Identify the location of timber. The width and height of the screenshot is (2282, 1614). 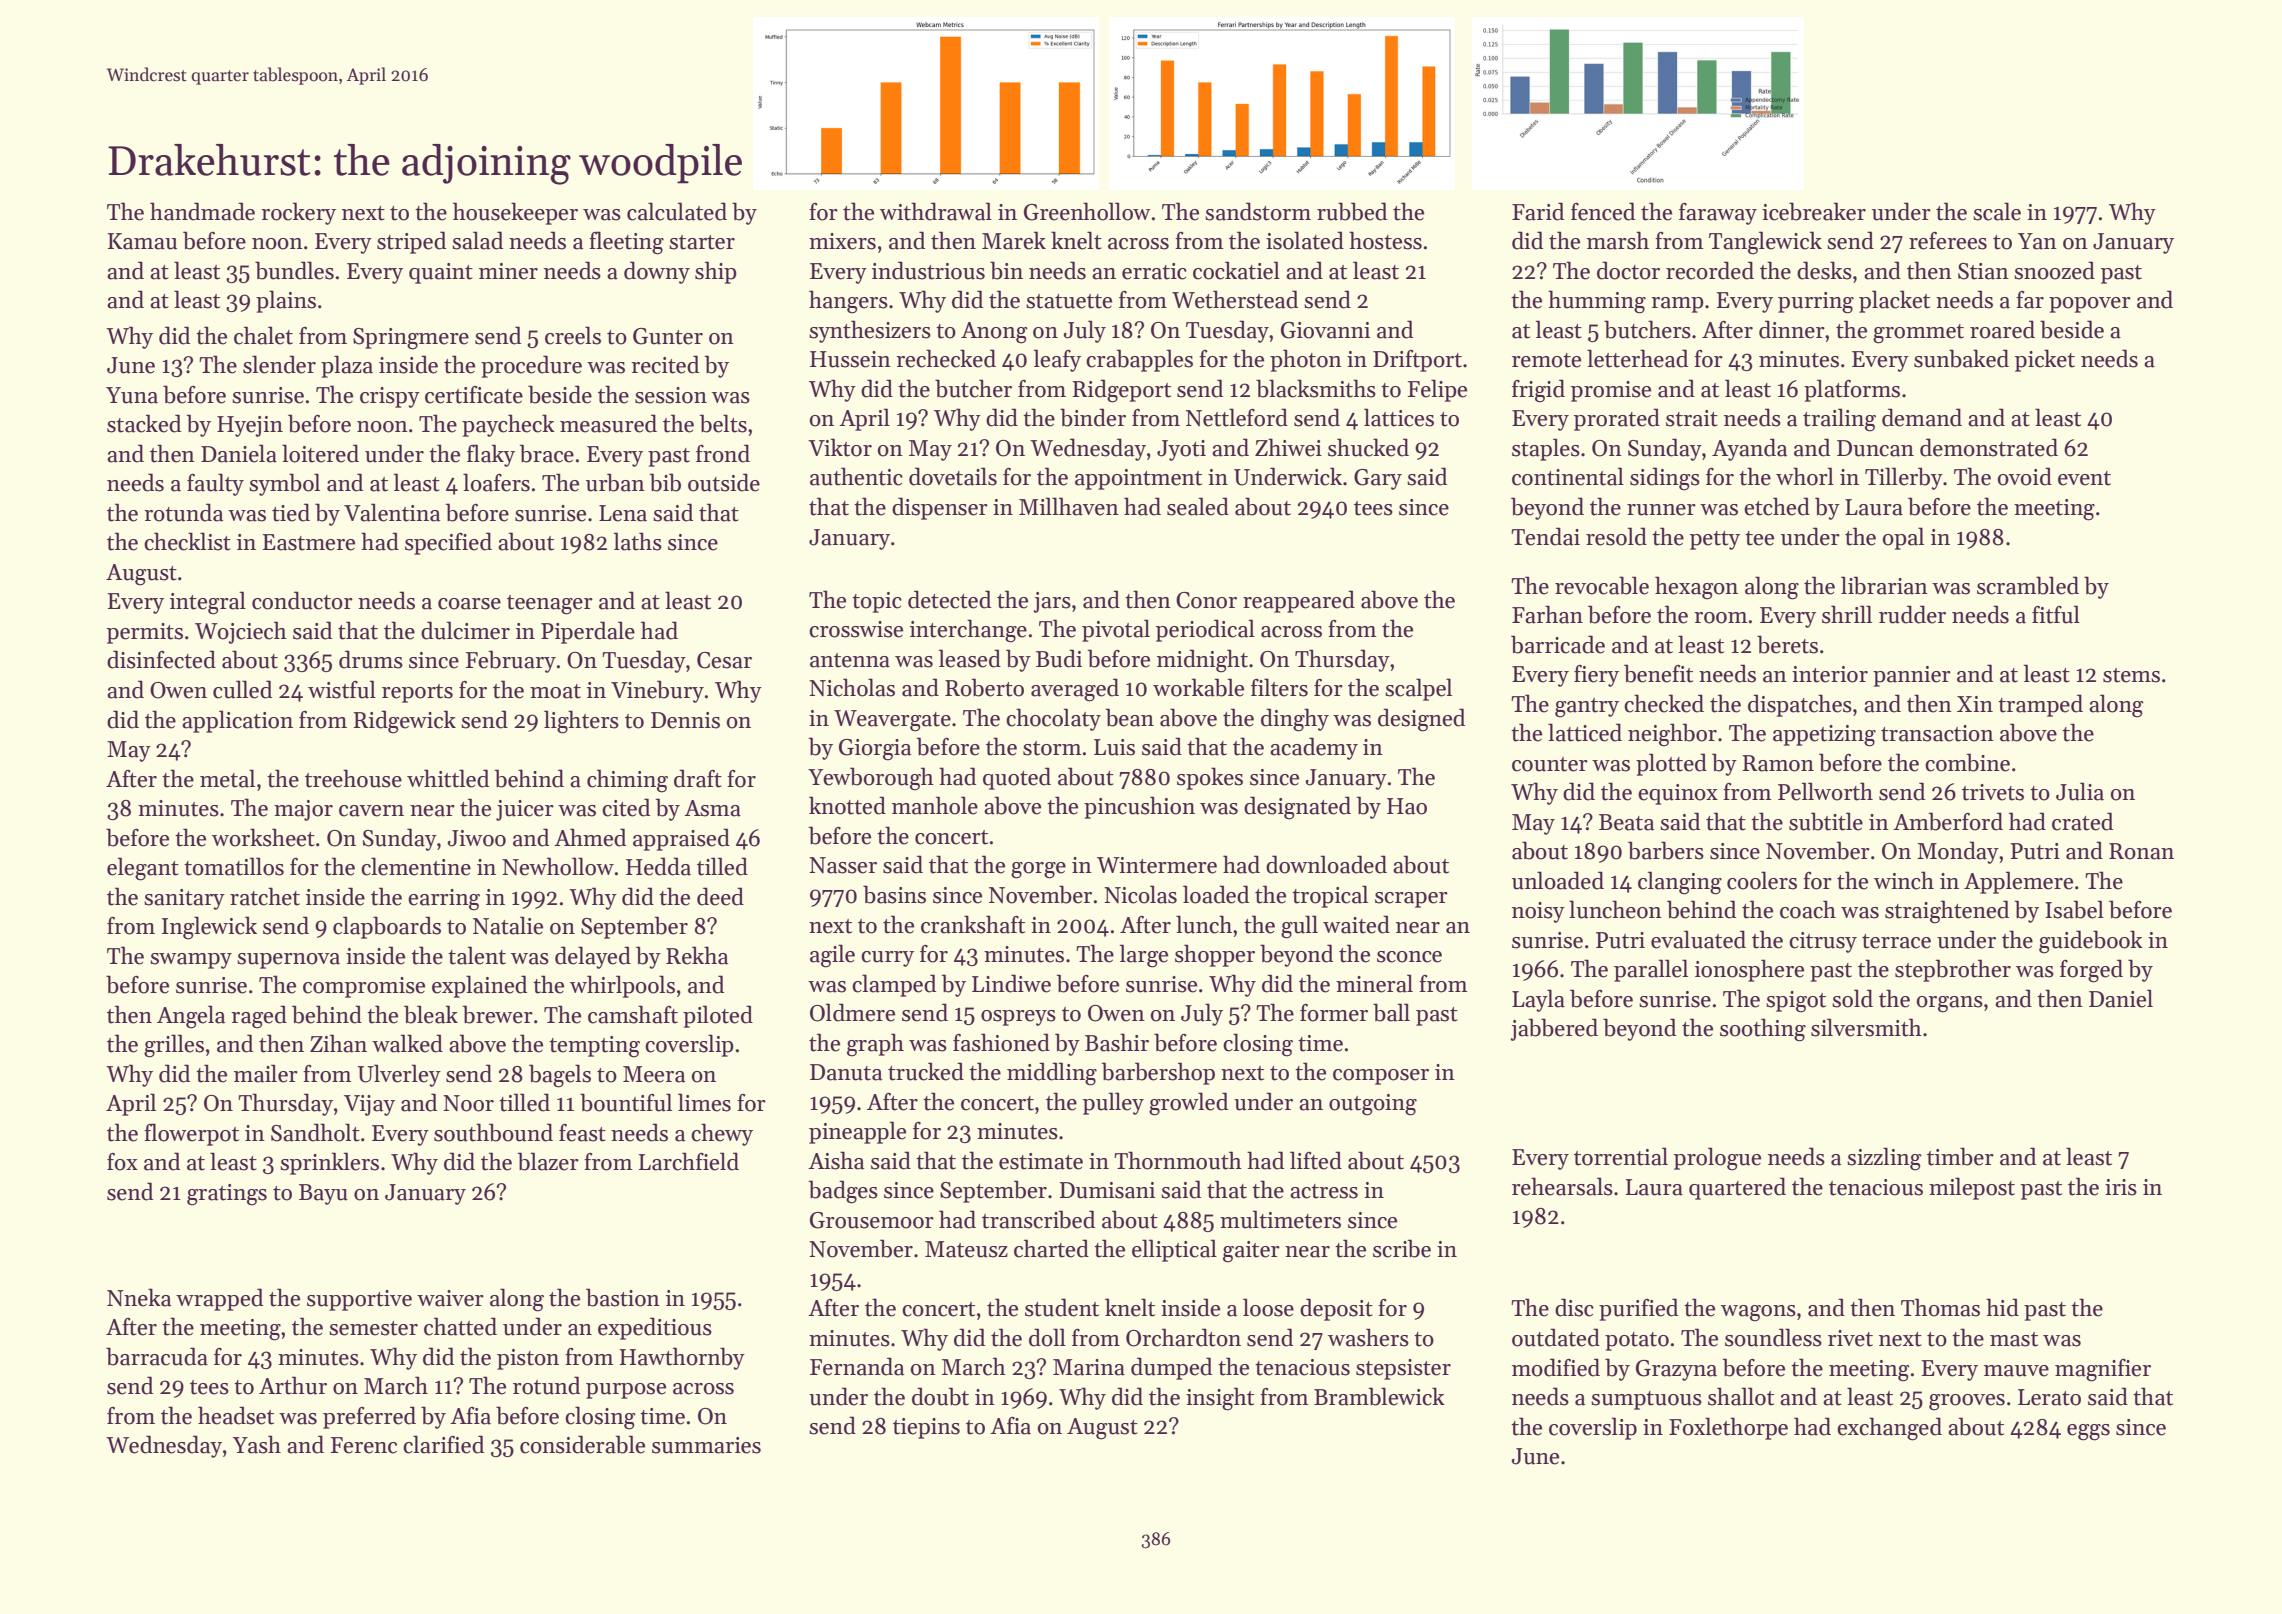
(1960, 1156).
